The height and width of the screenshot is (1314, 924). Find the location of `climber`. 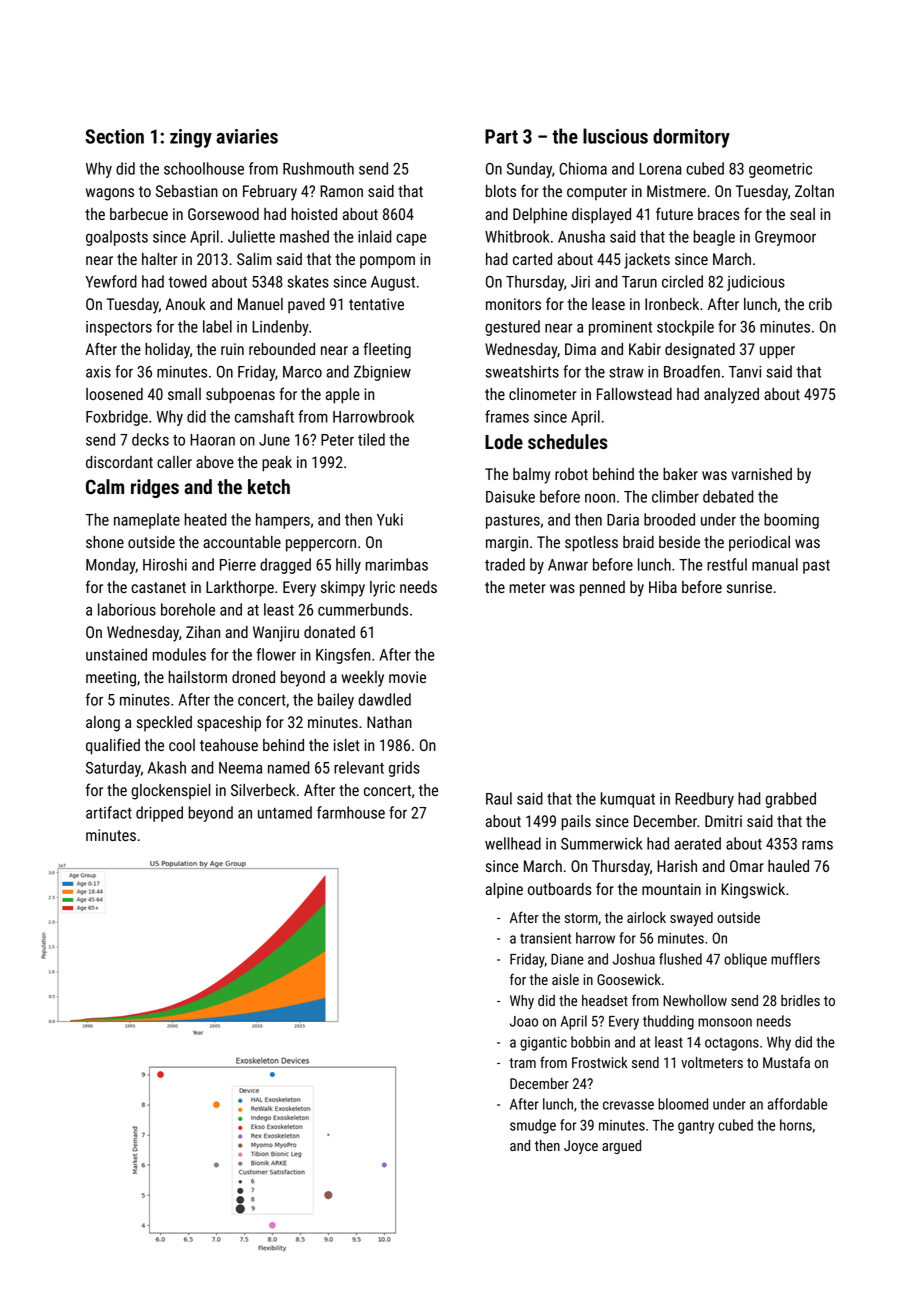

climber is located at coordinates (675, 496).
